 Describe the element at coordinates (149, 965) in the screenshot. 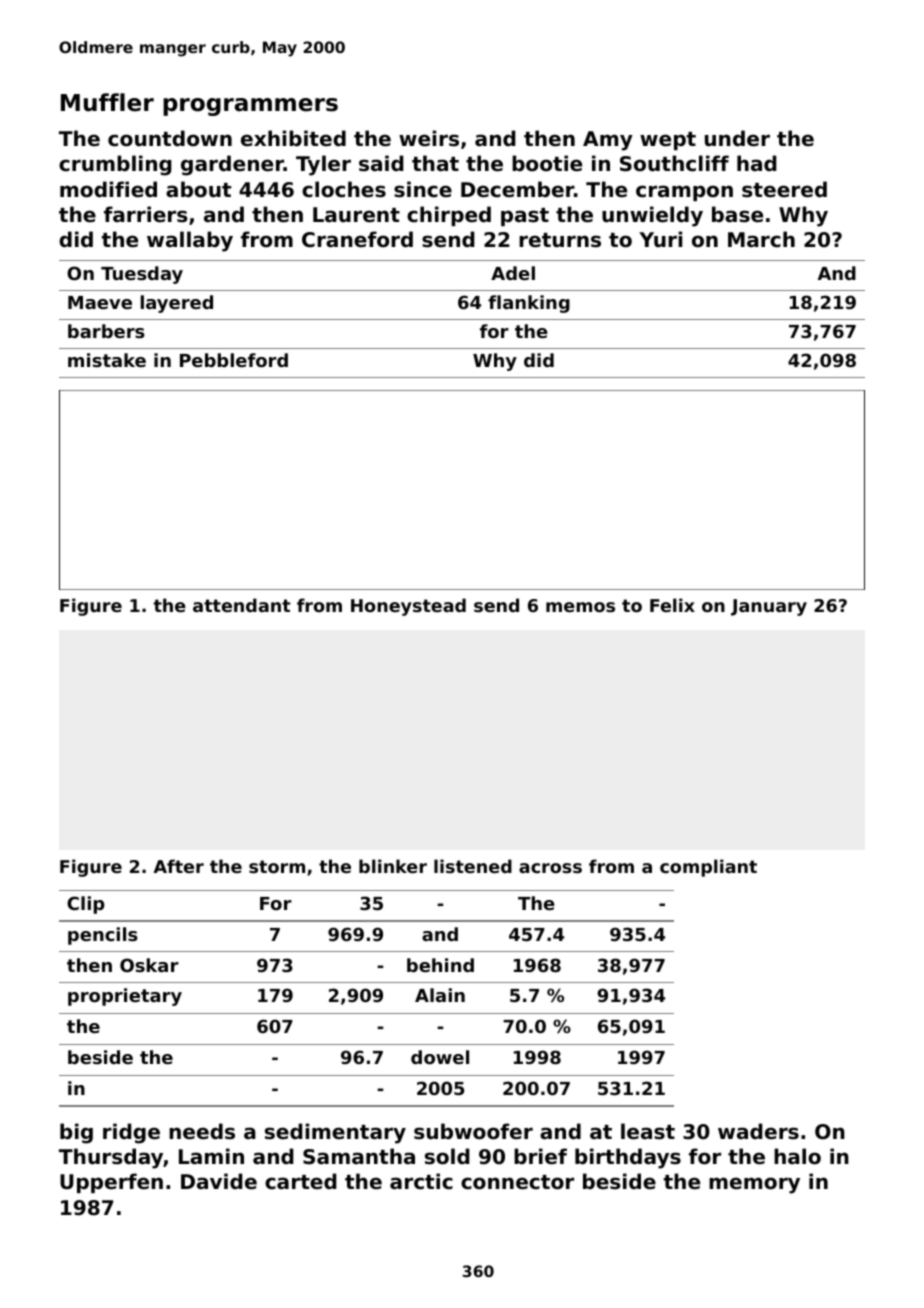

I see `Oskar` at that location.
